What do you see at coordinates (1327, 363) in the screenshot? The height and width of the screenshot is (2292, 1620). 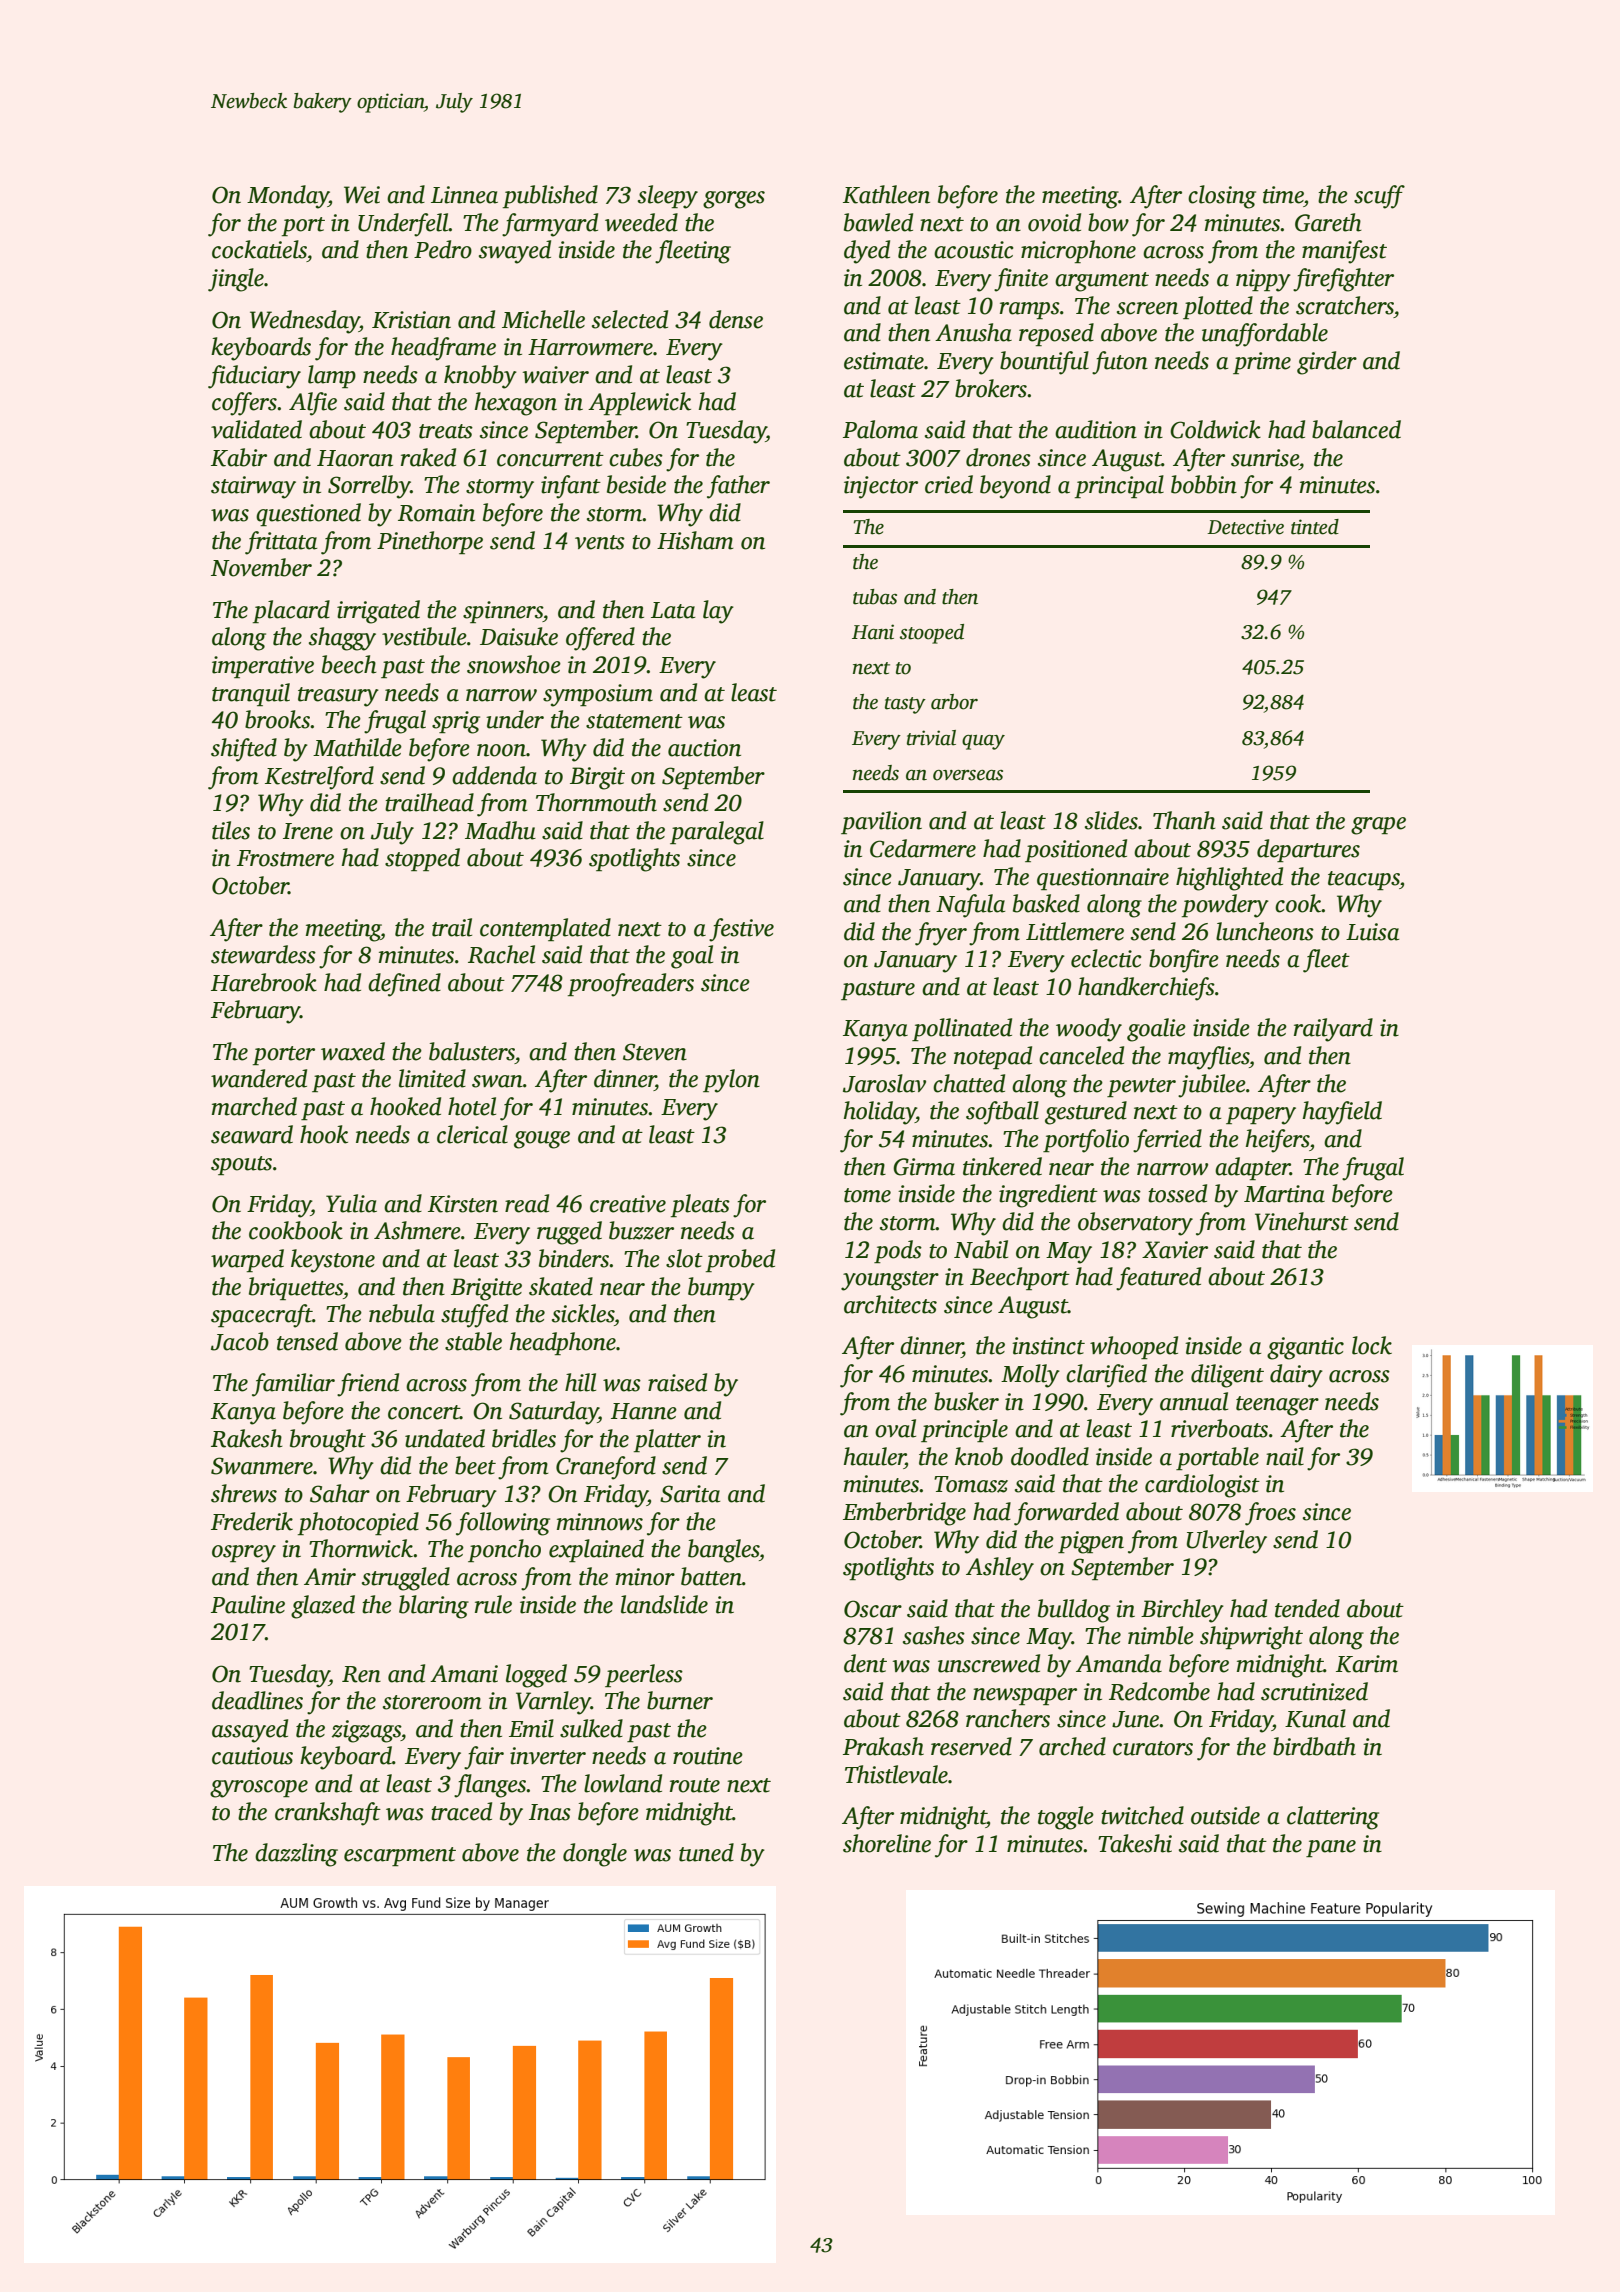 I see `girder` at bounding box center [1327, 363].
